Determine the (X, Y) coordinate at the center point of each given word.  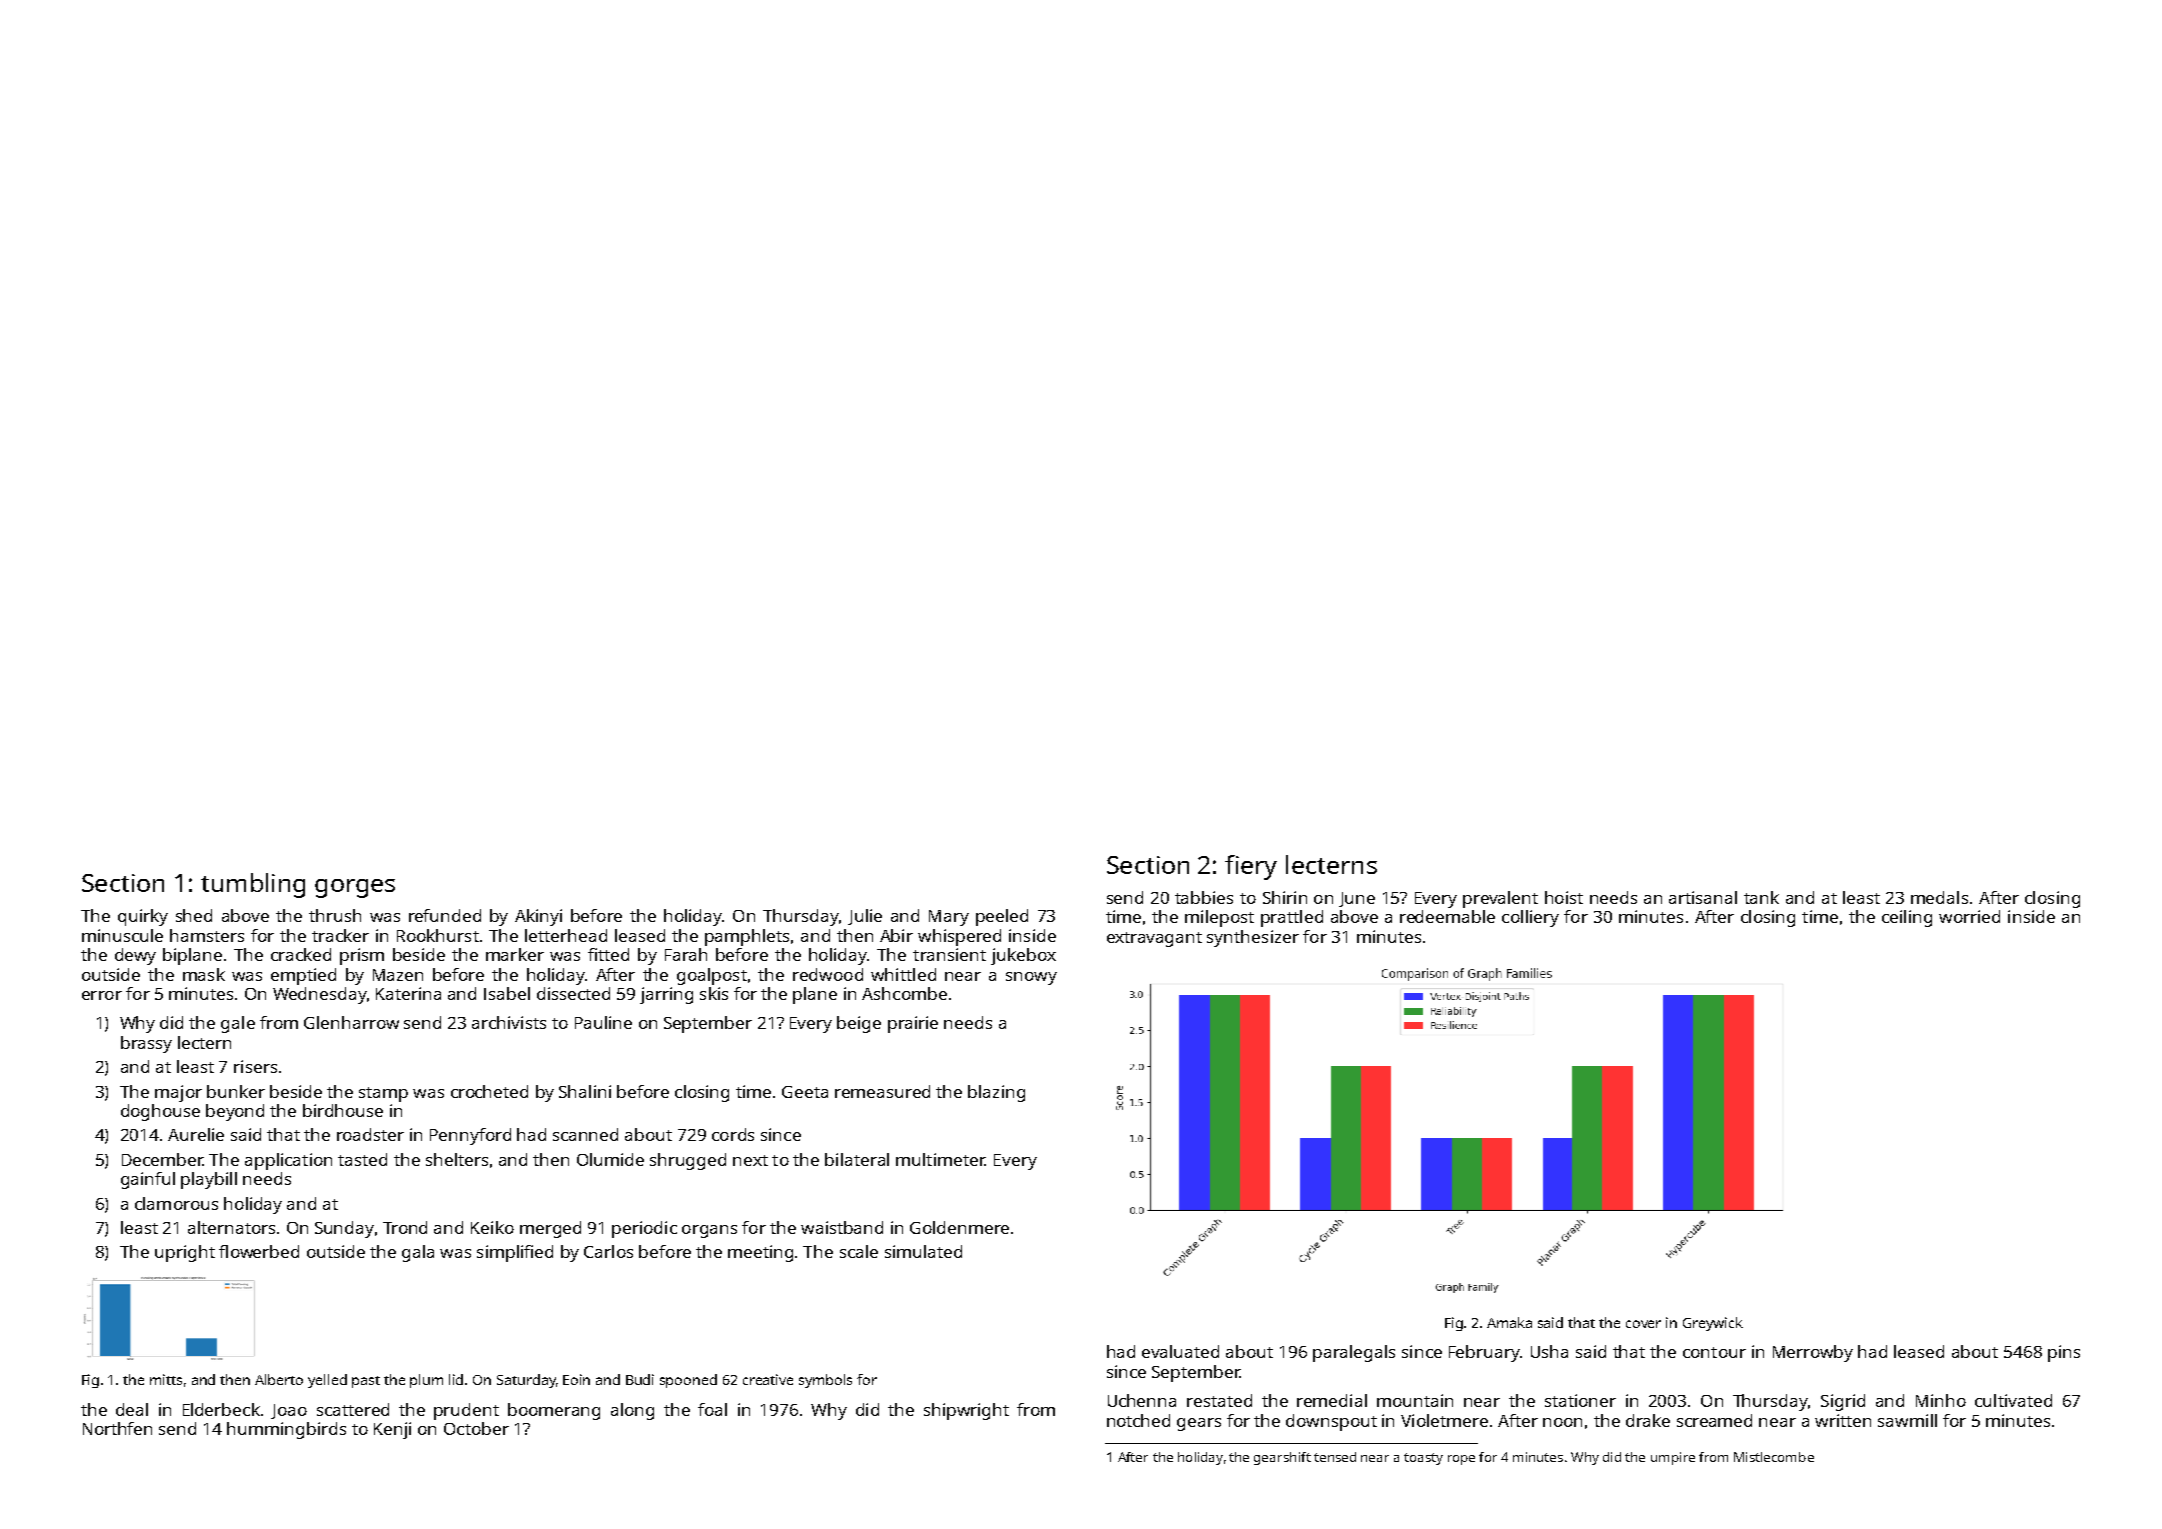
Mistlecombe (1774, 1457)
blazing (996, 1093)
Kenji (392, 1430)
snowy (1031, 978)
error (102, 995)
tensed (1335, 1457)
